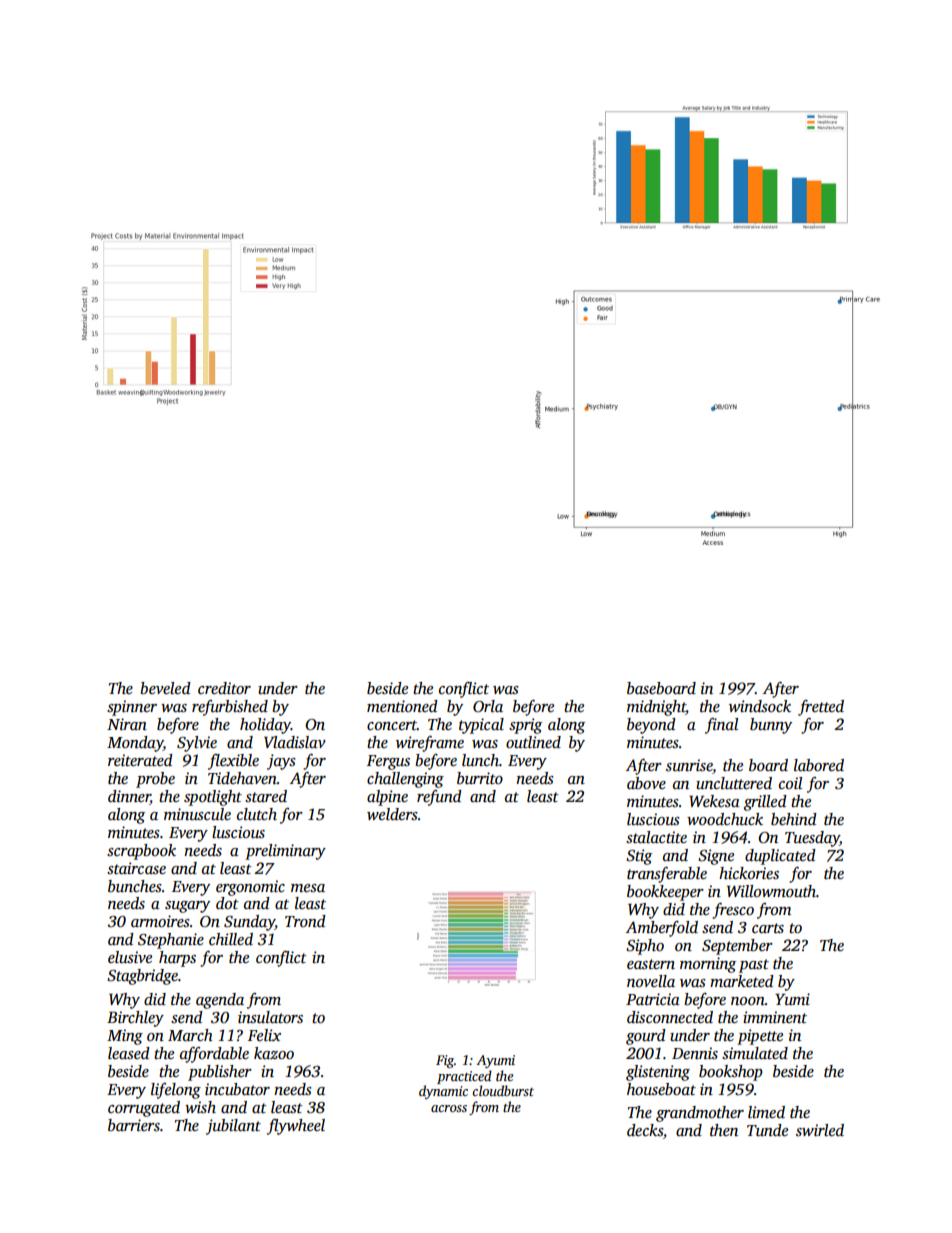 The width and height of the document is (952, 1233). I want to click on flywheel, so click(296, 1127).
